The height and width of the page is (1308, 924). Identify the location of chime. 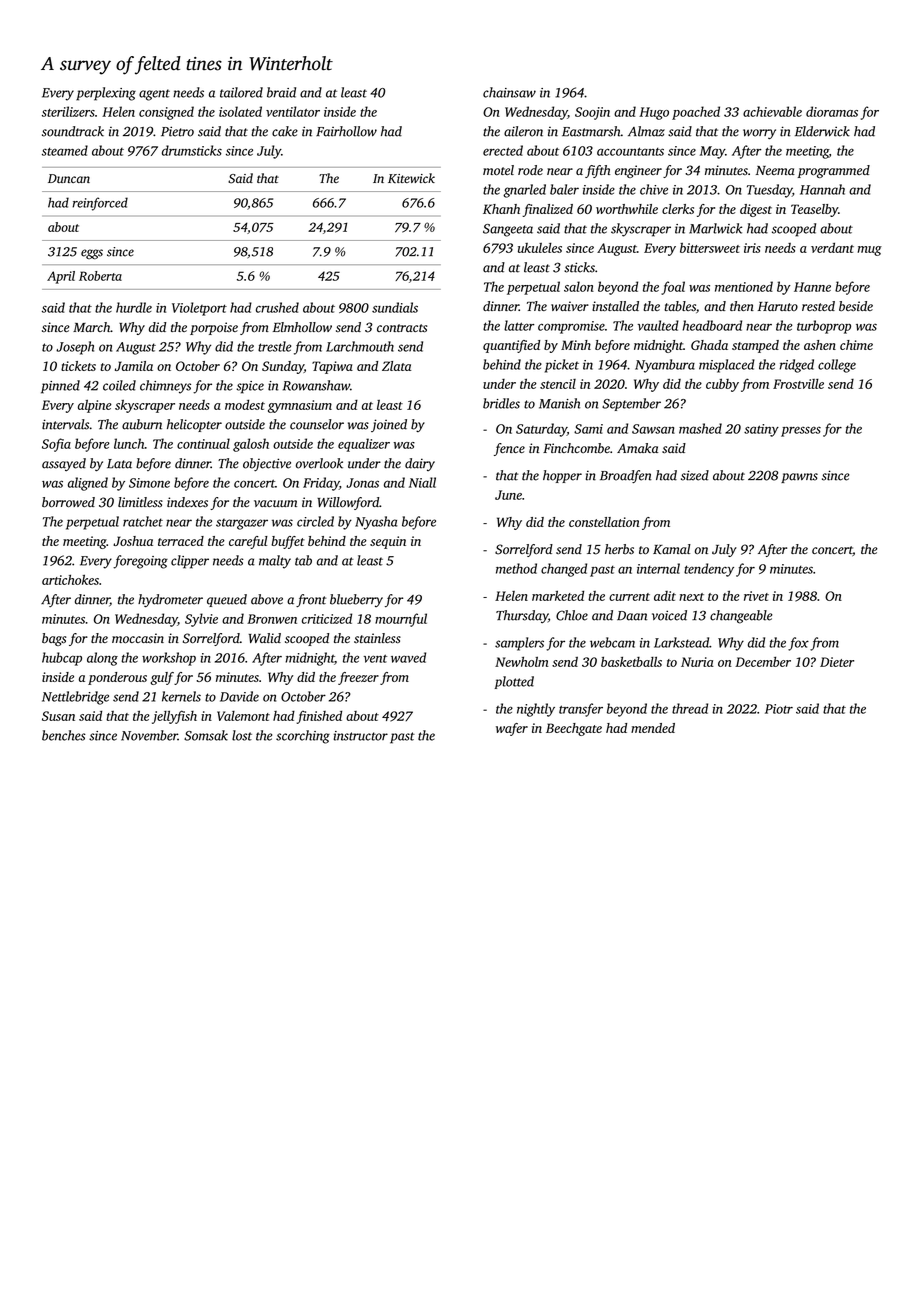
(856, 345).
